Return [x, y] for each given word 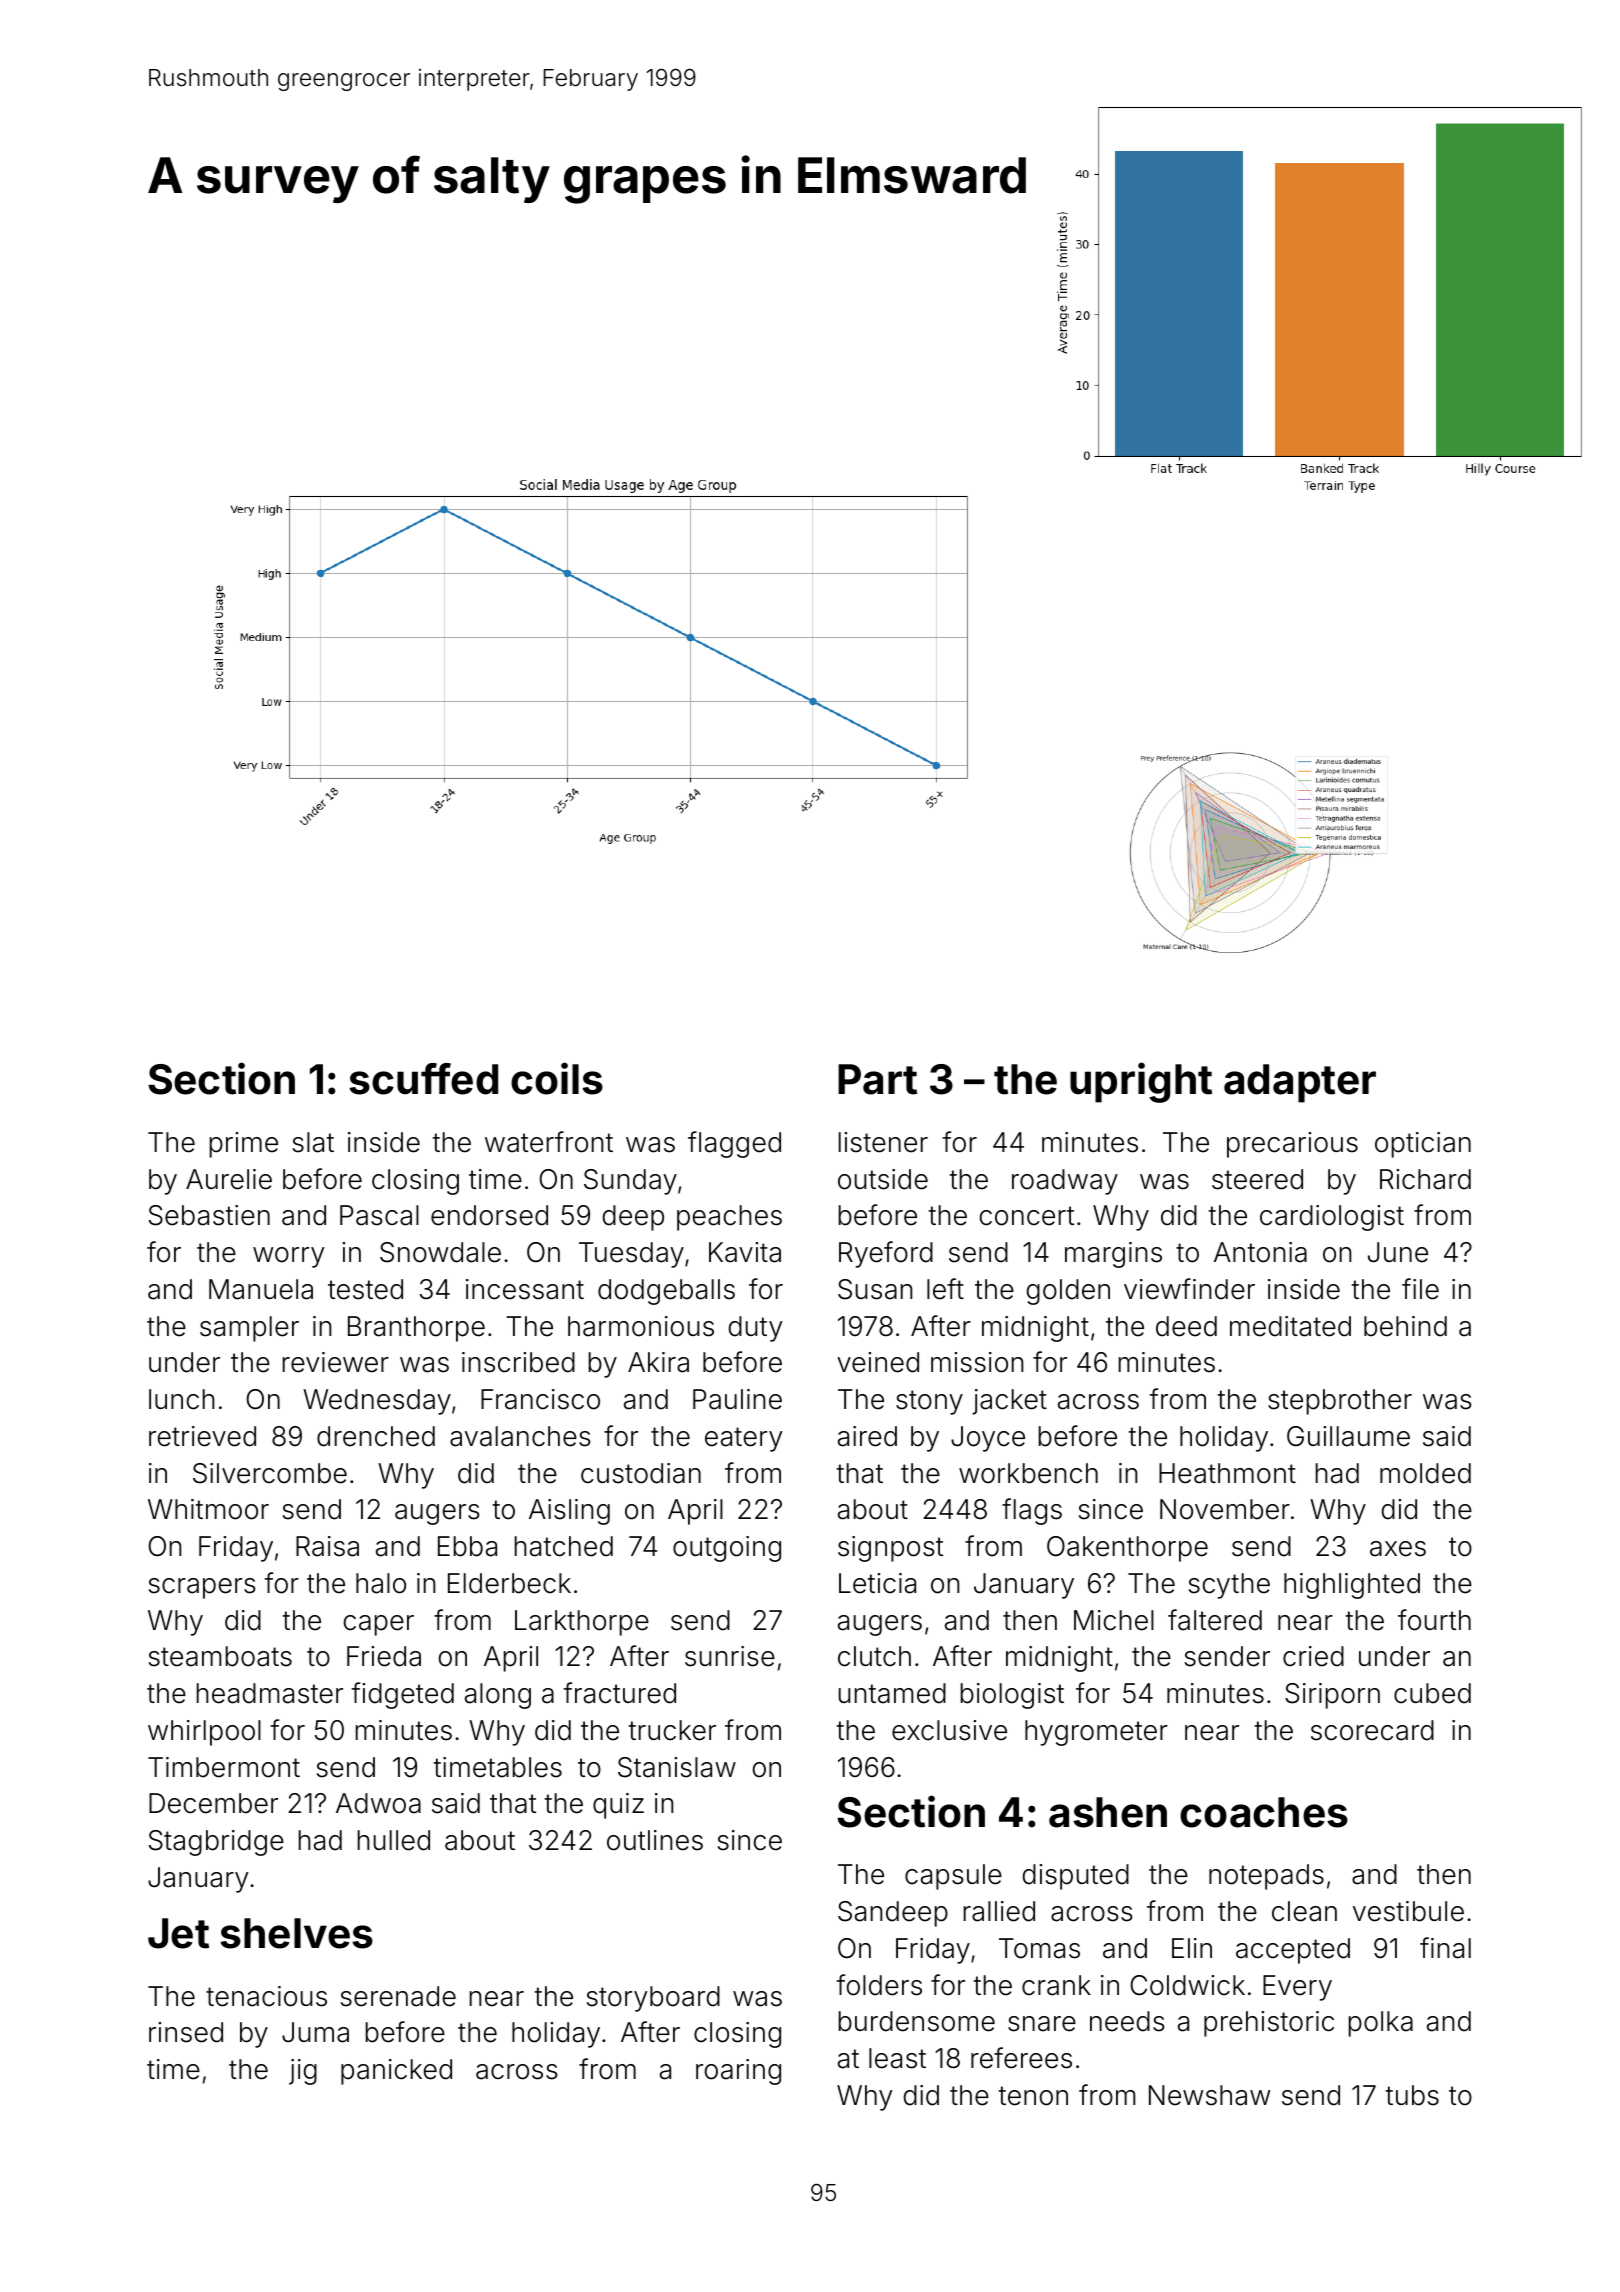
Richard [1425, 1179]
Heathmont [1227, 1473]
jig [303, 2072]
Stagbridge [216, 1843]
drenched [376, 1436]
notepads [1266, 1877]
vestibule [1408, 1911]
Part [877, 1079]
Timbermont [224, 1767]
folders [879, 1985]
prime [244, 1145]
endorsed [489, 1215]
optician [1423, 1145]
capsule [953, 1877]
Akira [658, 1362]
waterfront [549, 1142]
